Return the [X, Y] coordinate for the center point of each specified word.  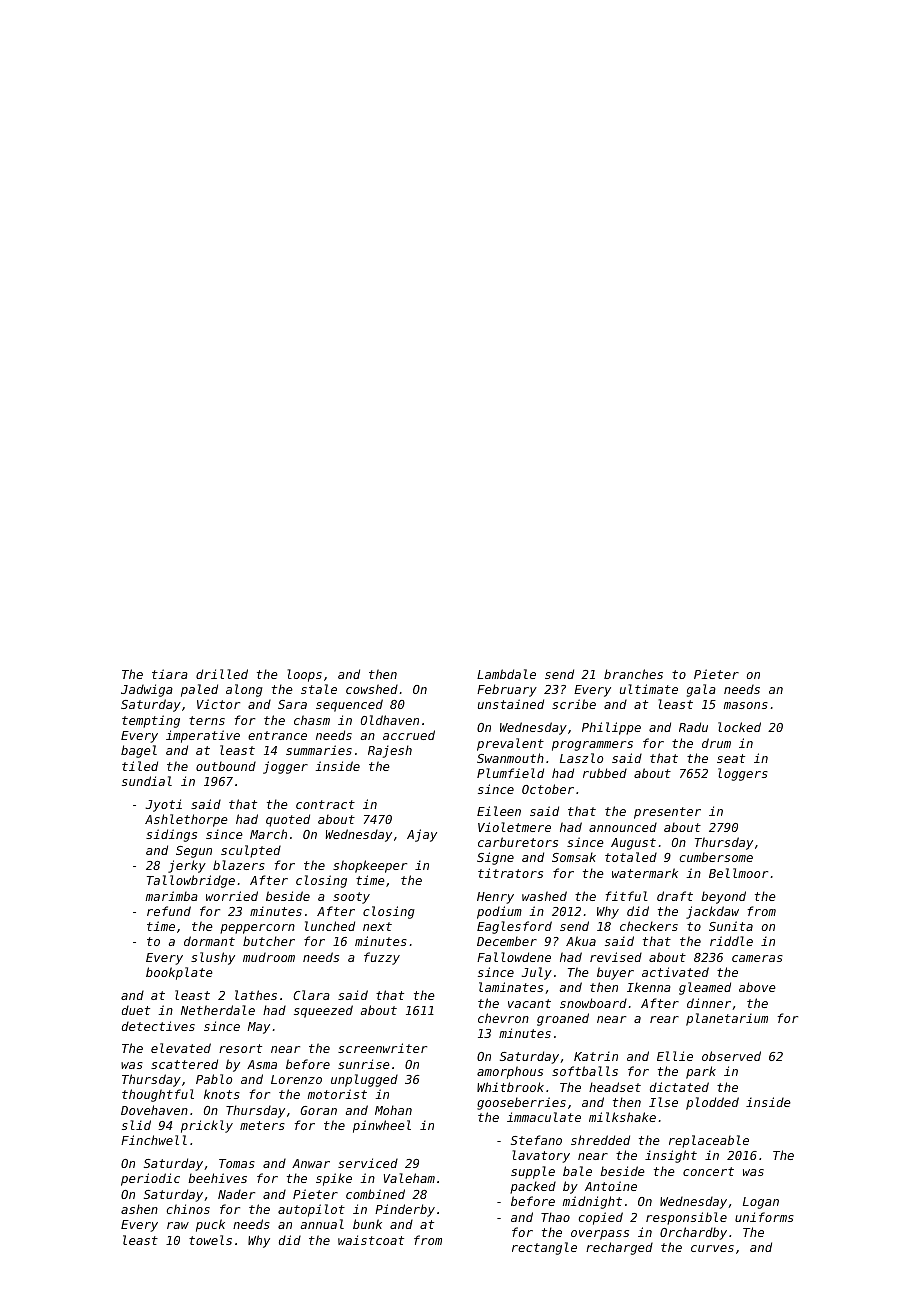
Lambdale [506, 674]
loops [304, 675]
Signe [495, 858]
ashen [139, 1209]
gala [701, 690]
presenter [667, 813]
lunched [330, 926]
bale [577, 1171]
